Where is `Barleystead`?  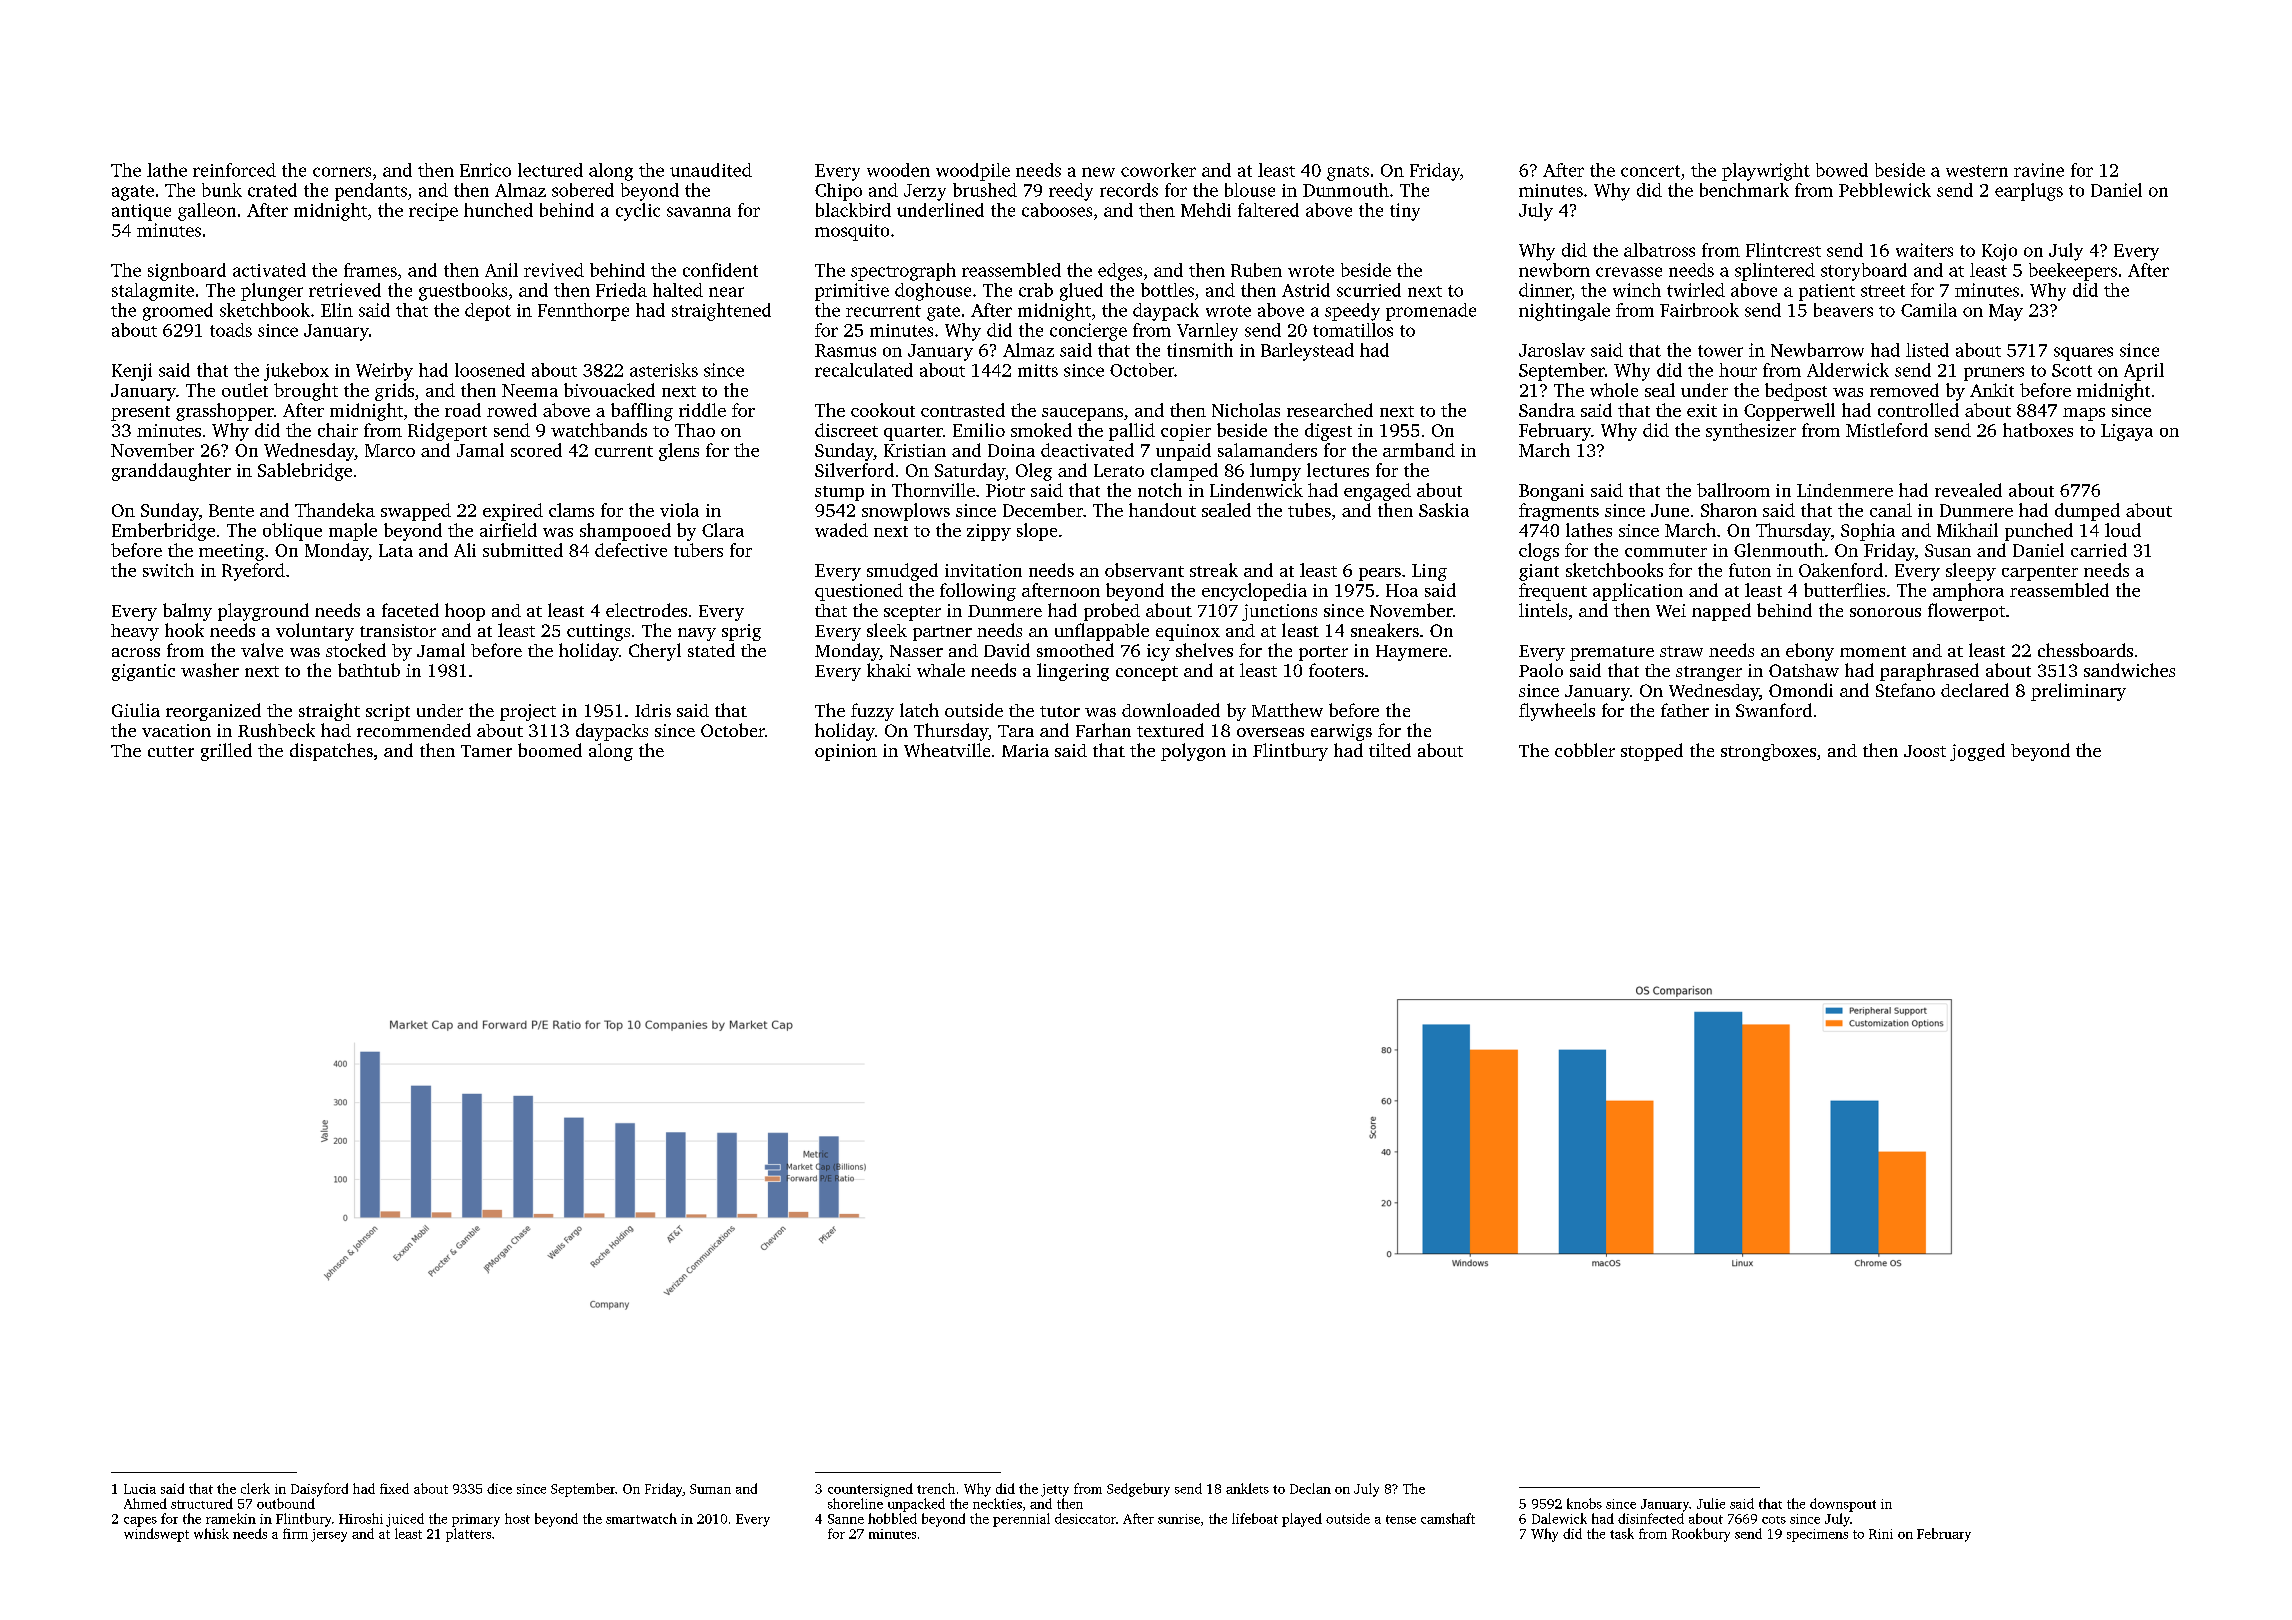 Barleystead is located at coordinates (1307, 352).
